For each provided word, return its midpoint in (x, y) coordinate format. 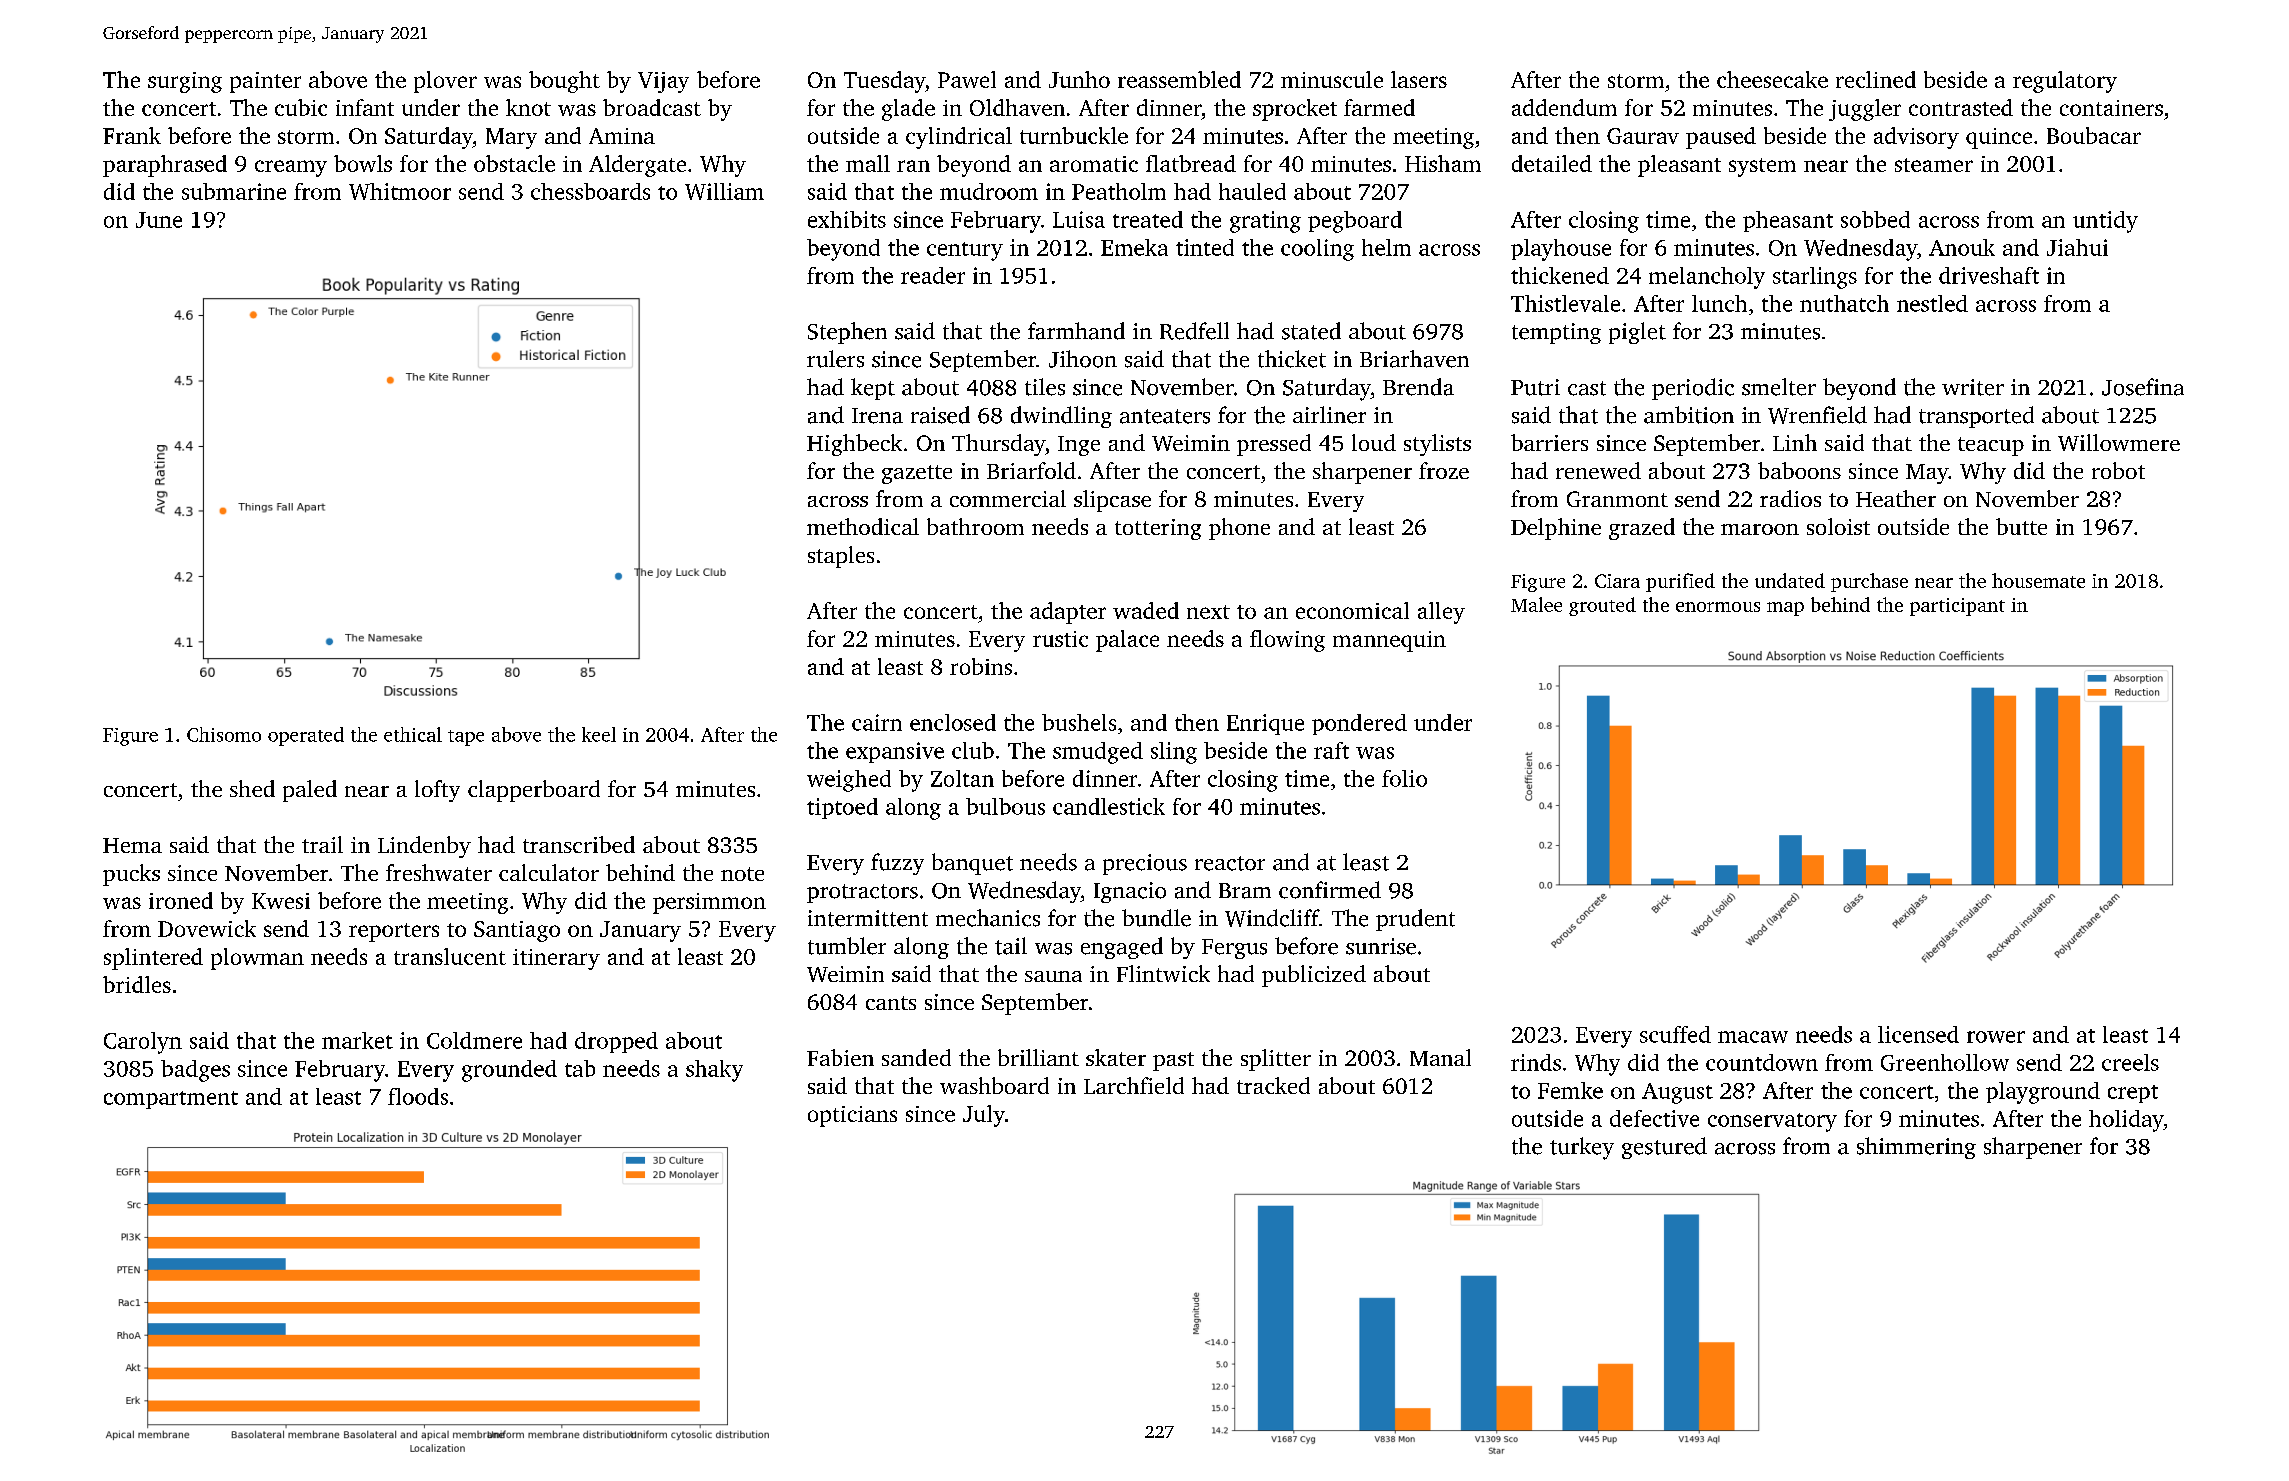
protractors (862, 893)
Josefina (2143, 387)
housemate (2038, 580)
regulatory (2065, 82)
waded (1146, 610)
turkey (1582, 1148)
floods (418, 1096)
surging (185, 82)
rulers (835, 359)
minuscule (1332, 79)
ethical (413, 734)
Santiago (517, 931)
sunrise (1381, 946)
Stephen (847, 333)
